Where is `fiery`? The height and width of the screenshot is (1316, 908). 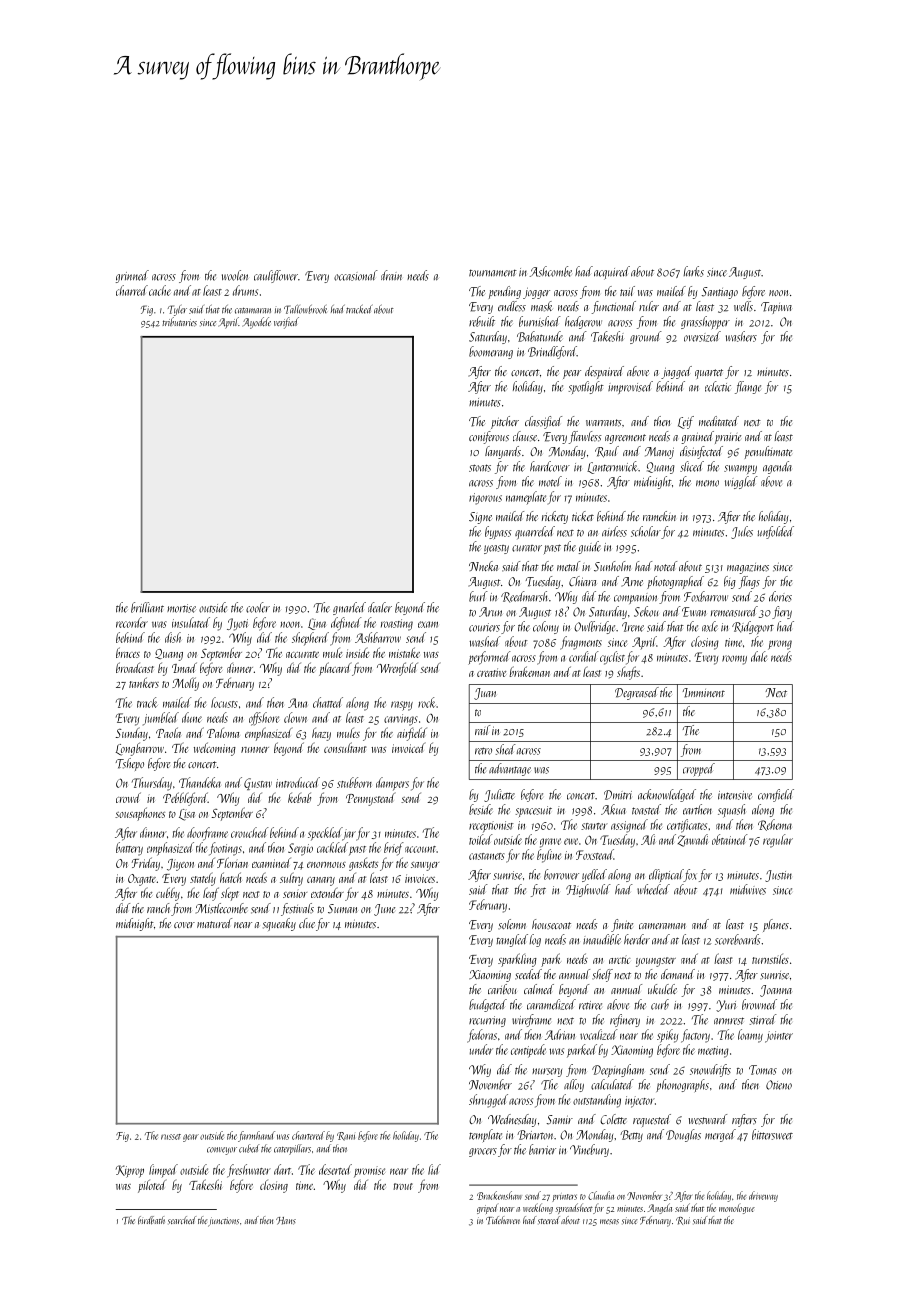
fiery is located at coordinates (782, 612).
